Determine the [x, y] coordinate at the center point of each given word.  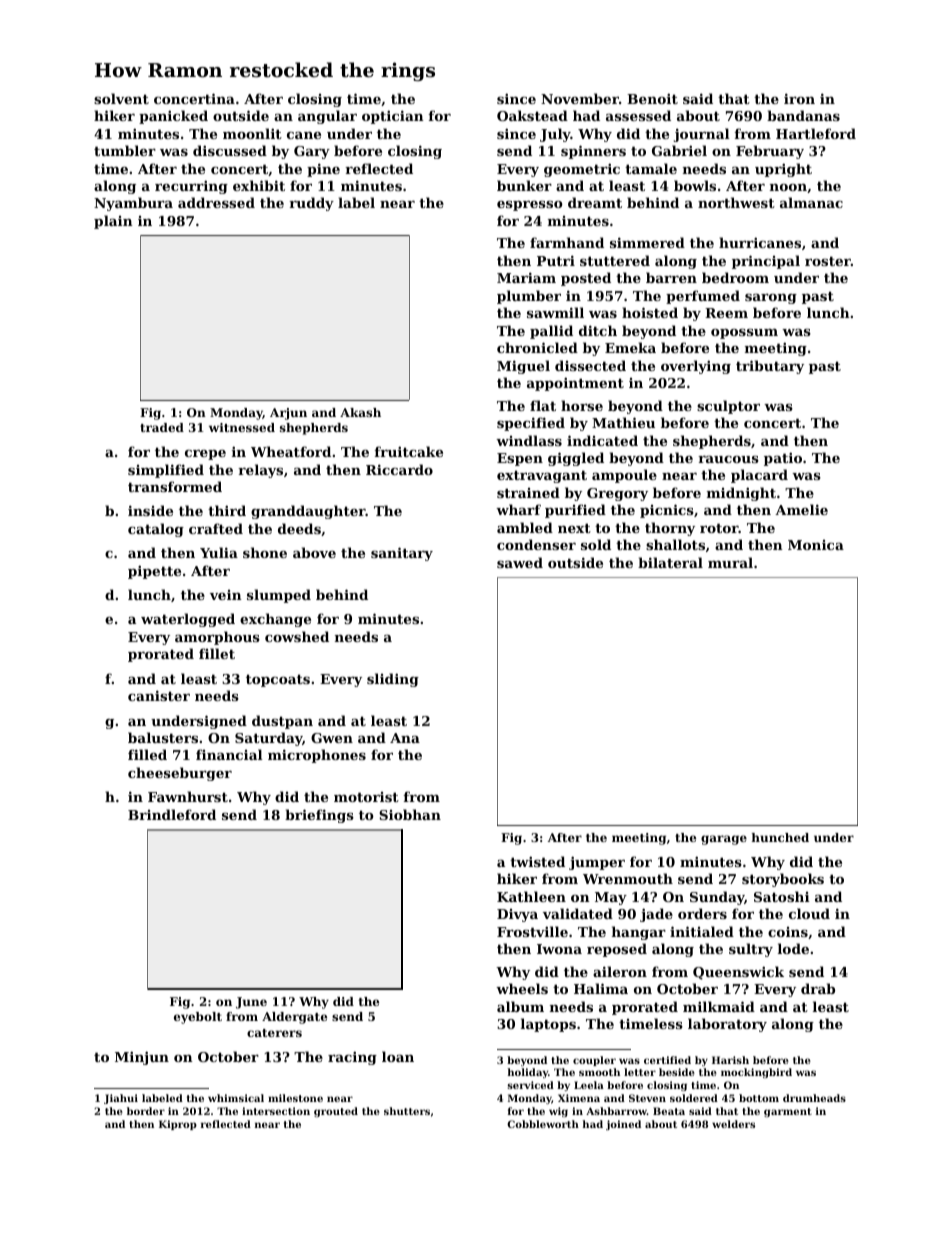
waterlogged [188, 620]
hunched [780, 837]
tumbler [125, 150]
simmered [647, 242]
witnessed [242, 427]
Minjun [142, 1058]
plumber [529, 297]
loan [398, 1056]
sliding [393, 680]
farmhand [567, 242]
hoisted [650, 312]
